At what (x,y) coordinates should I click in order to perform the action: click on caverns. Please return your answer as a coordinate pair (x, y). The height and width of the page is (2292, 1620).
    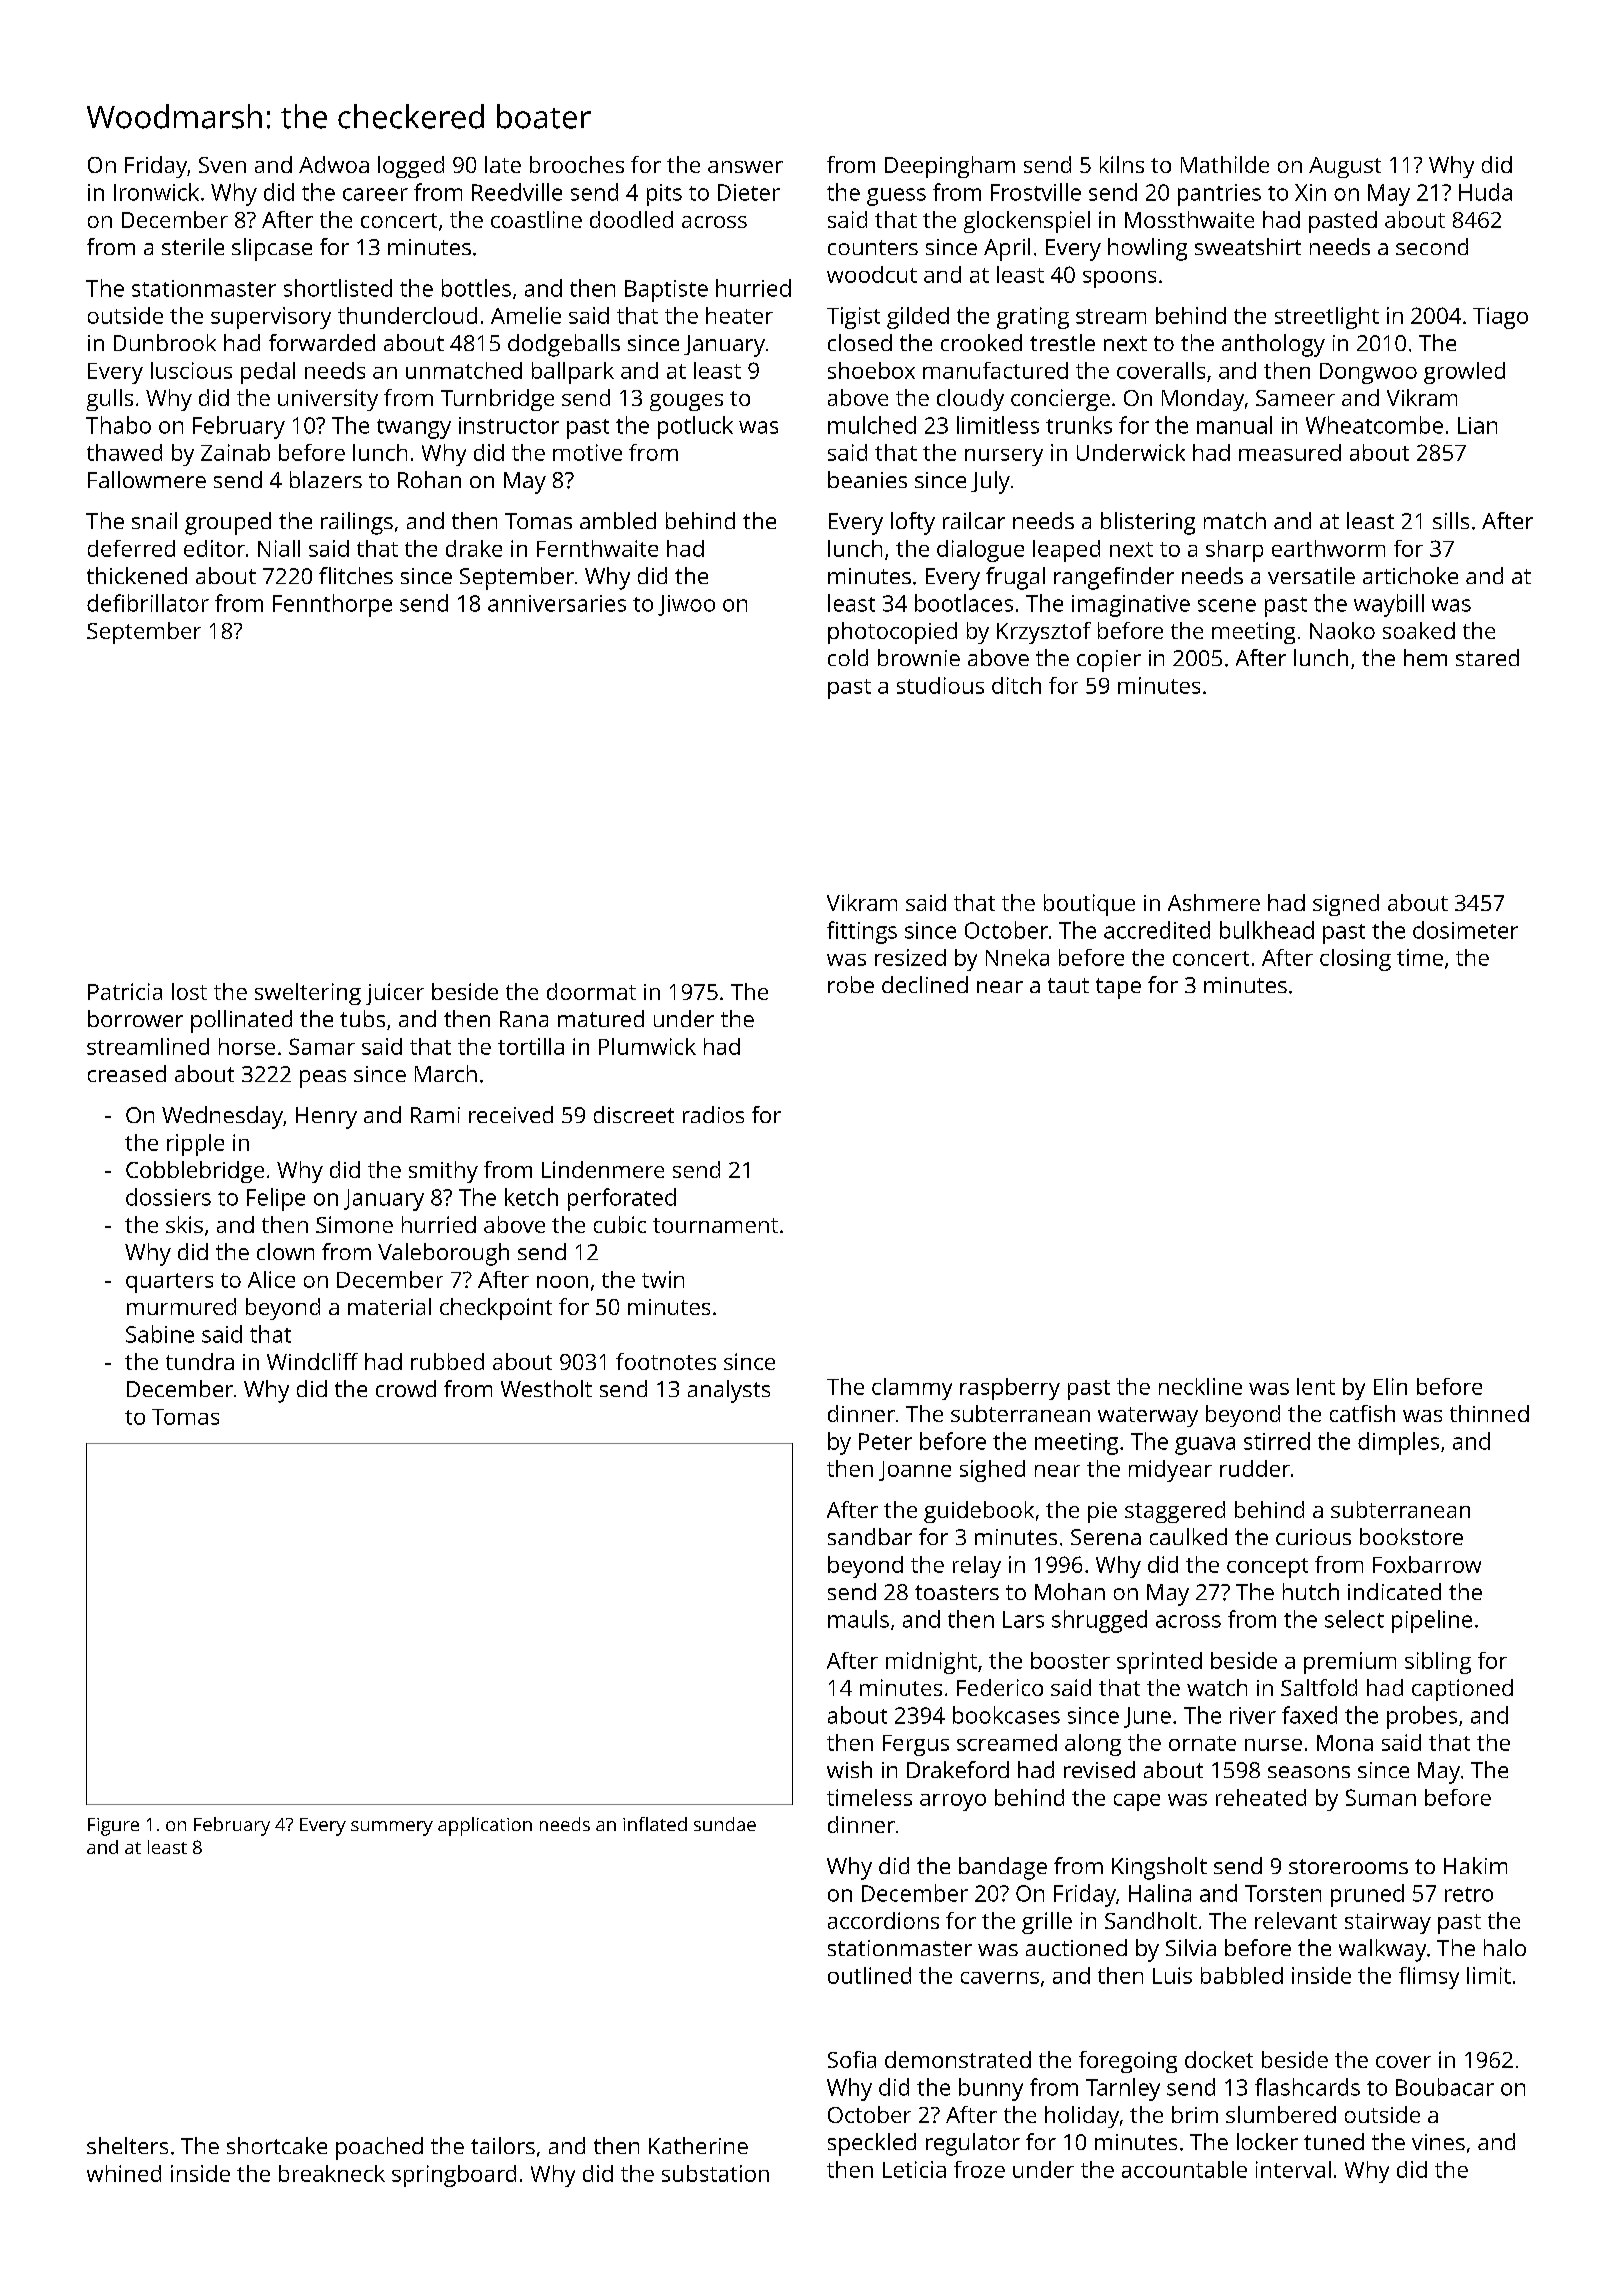
    Looking at the image, I should click on (1000, 1978).
